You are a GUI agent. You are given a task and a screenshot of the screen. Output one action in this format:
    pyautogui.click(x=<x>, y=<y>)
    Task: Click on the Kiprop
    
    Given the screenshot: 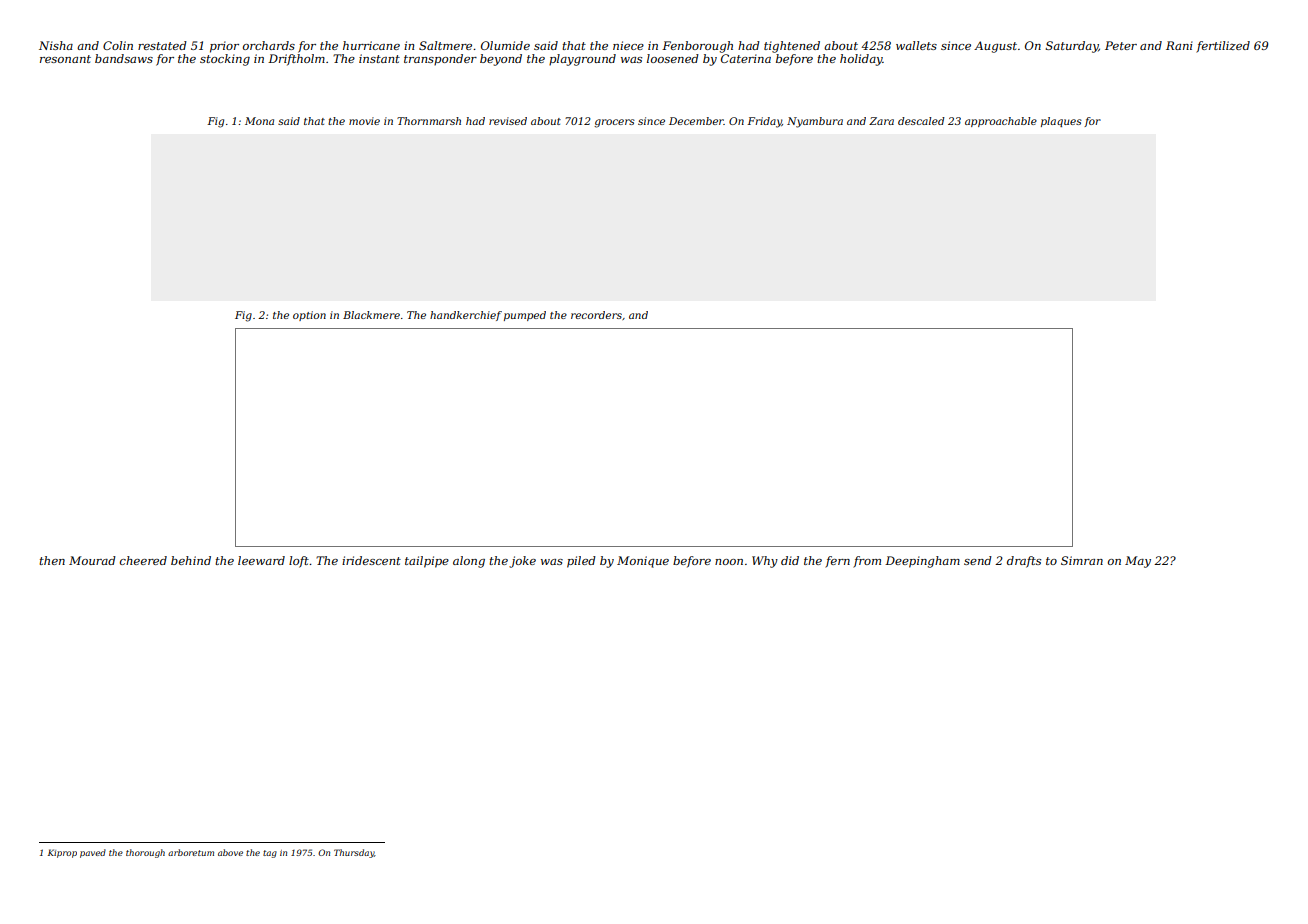 What is the action you would take?
    pyautogui.click(x=62, y=853)
